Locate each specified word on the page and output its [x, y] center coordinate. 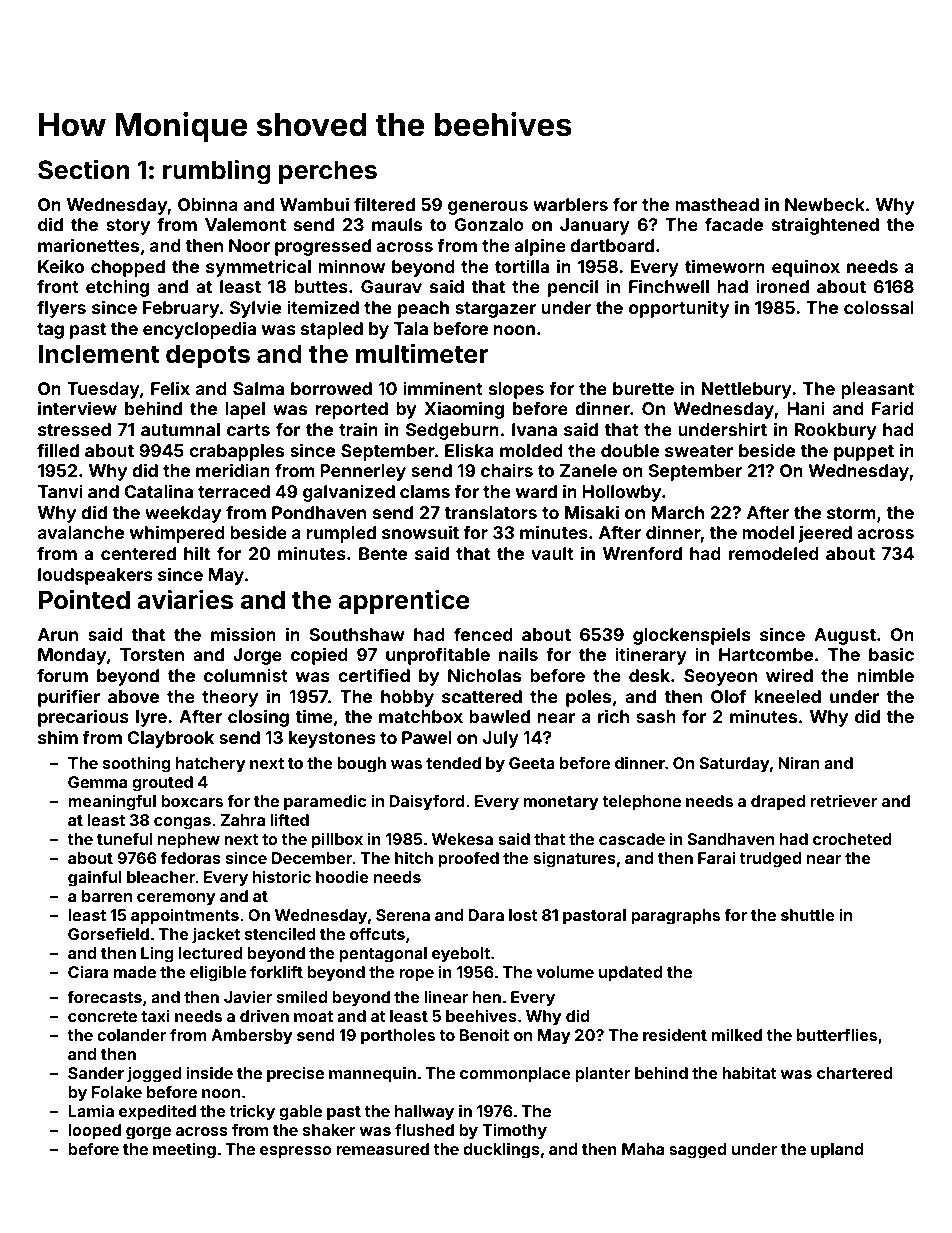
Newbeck [825, 204]
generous [488, 208]
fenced [483, 634]
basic [891, 654]
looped [94, 1132]
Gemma [97, 782]
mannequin [372, 1074]
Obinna [208, 204]
